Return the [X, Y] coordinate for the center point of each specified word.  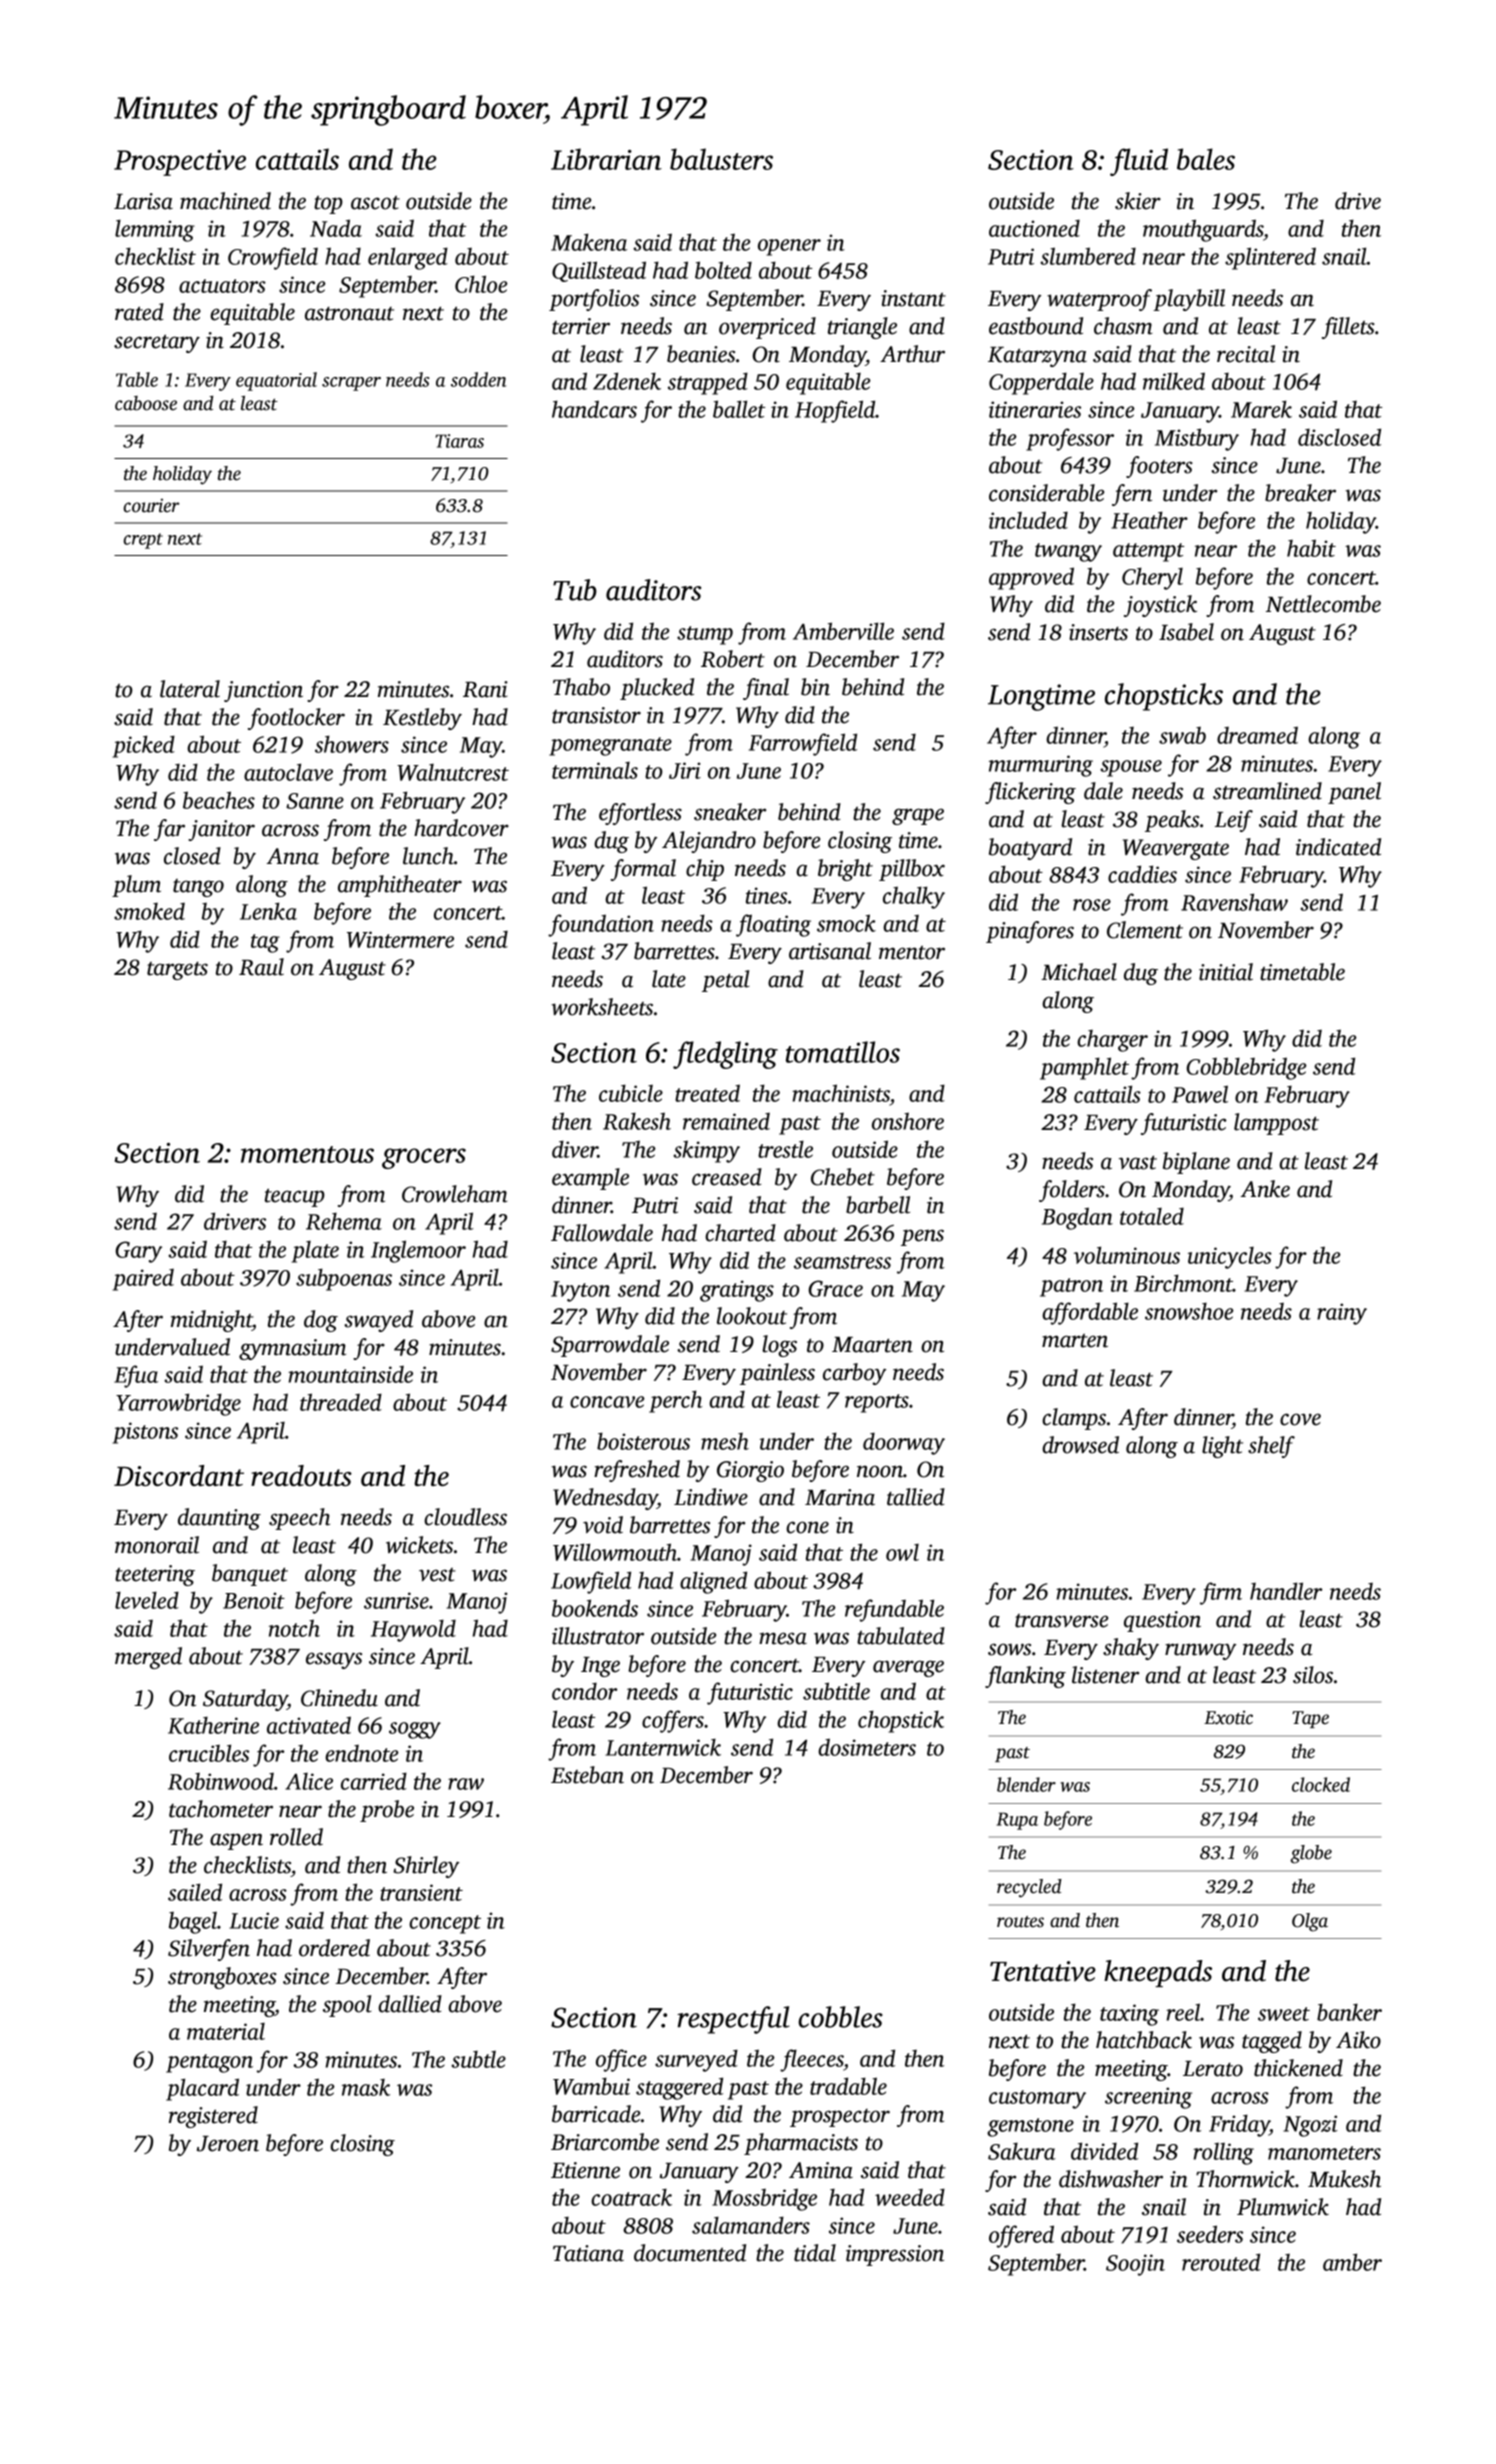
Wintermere [400, 939]
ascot [375, 203]
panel [1354, 793]
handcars [594, 409]
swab [1182, 735]
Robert [733, 659]
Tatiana [588, 2253]
